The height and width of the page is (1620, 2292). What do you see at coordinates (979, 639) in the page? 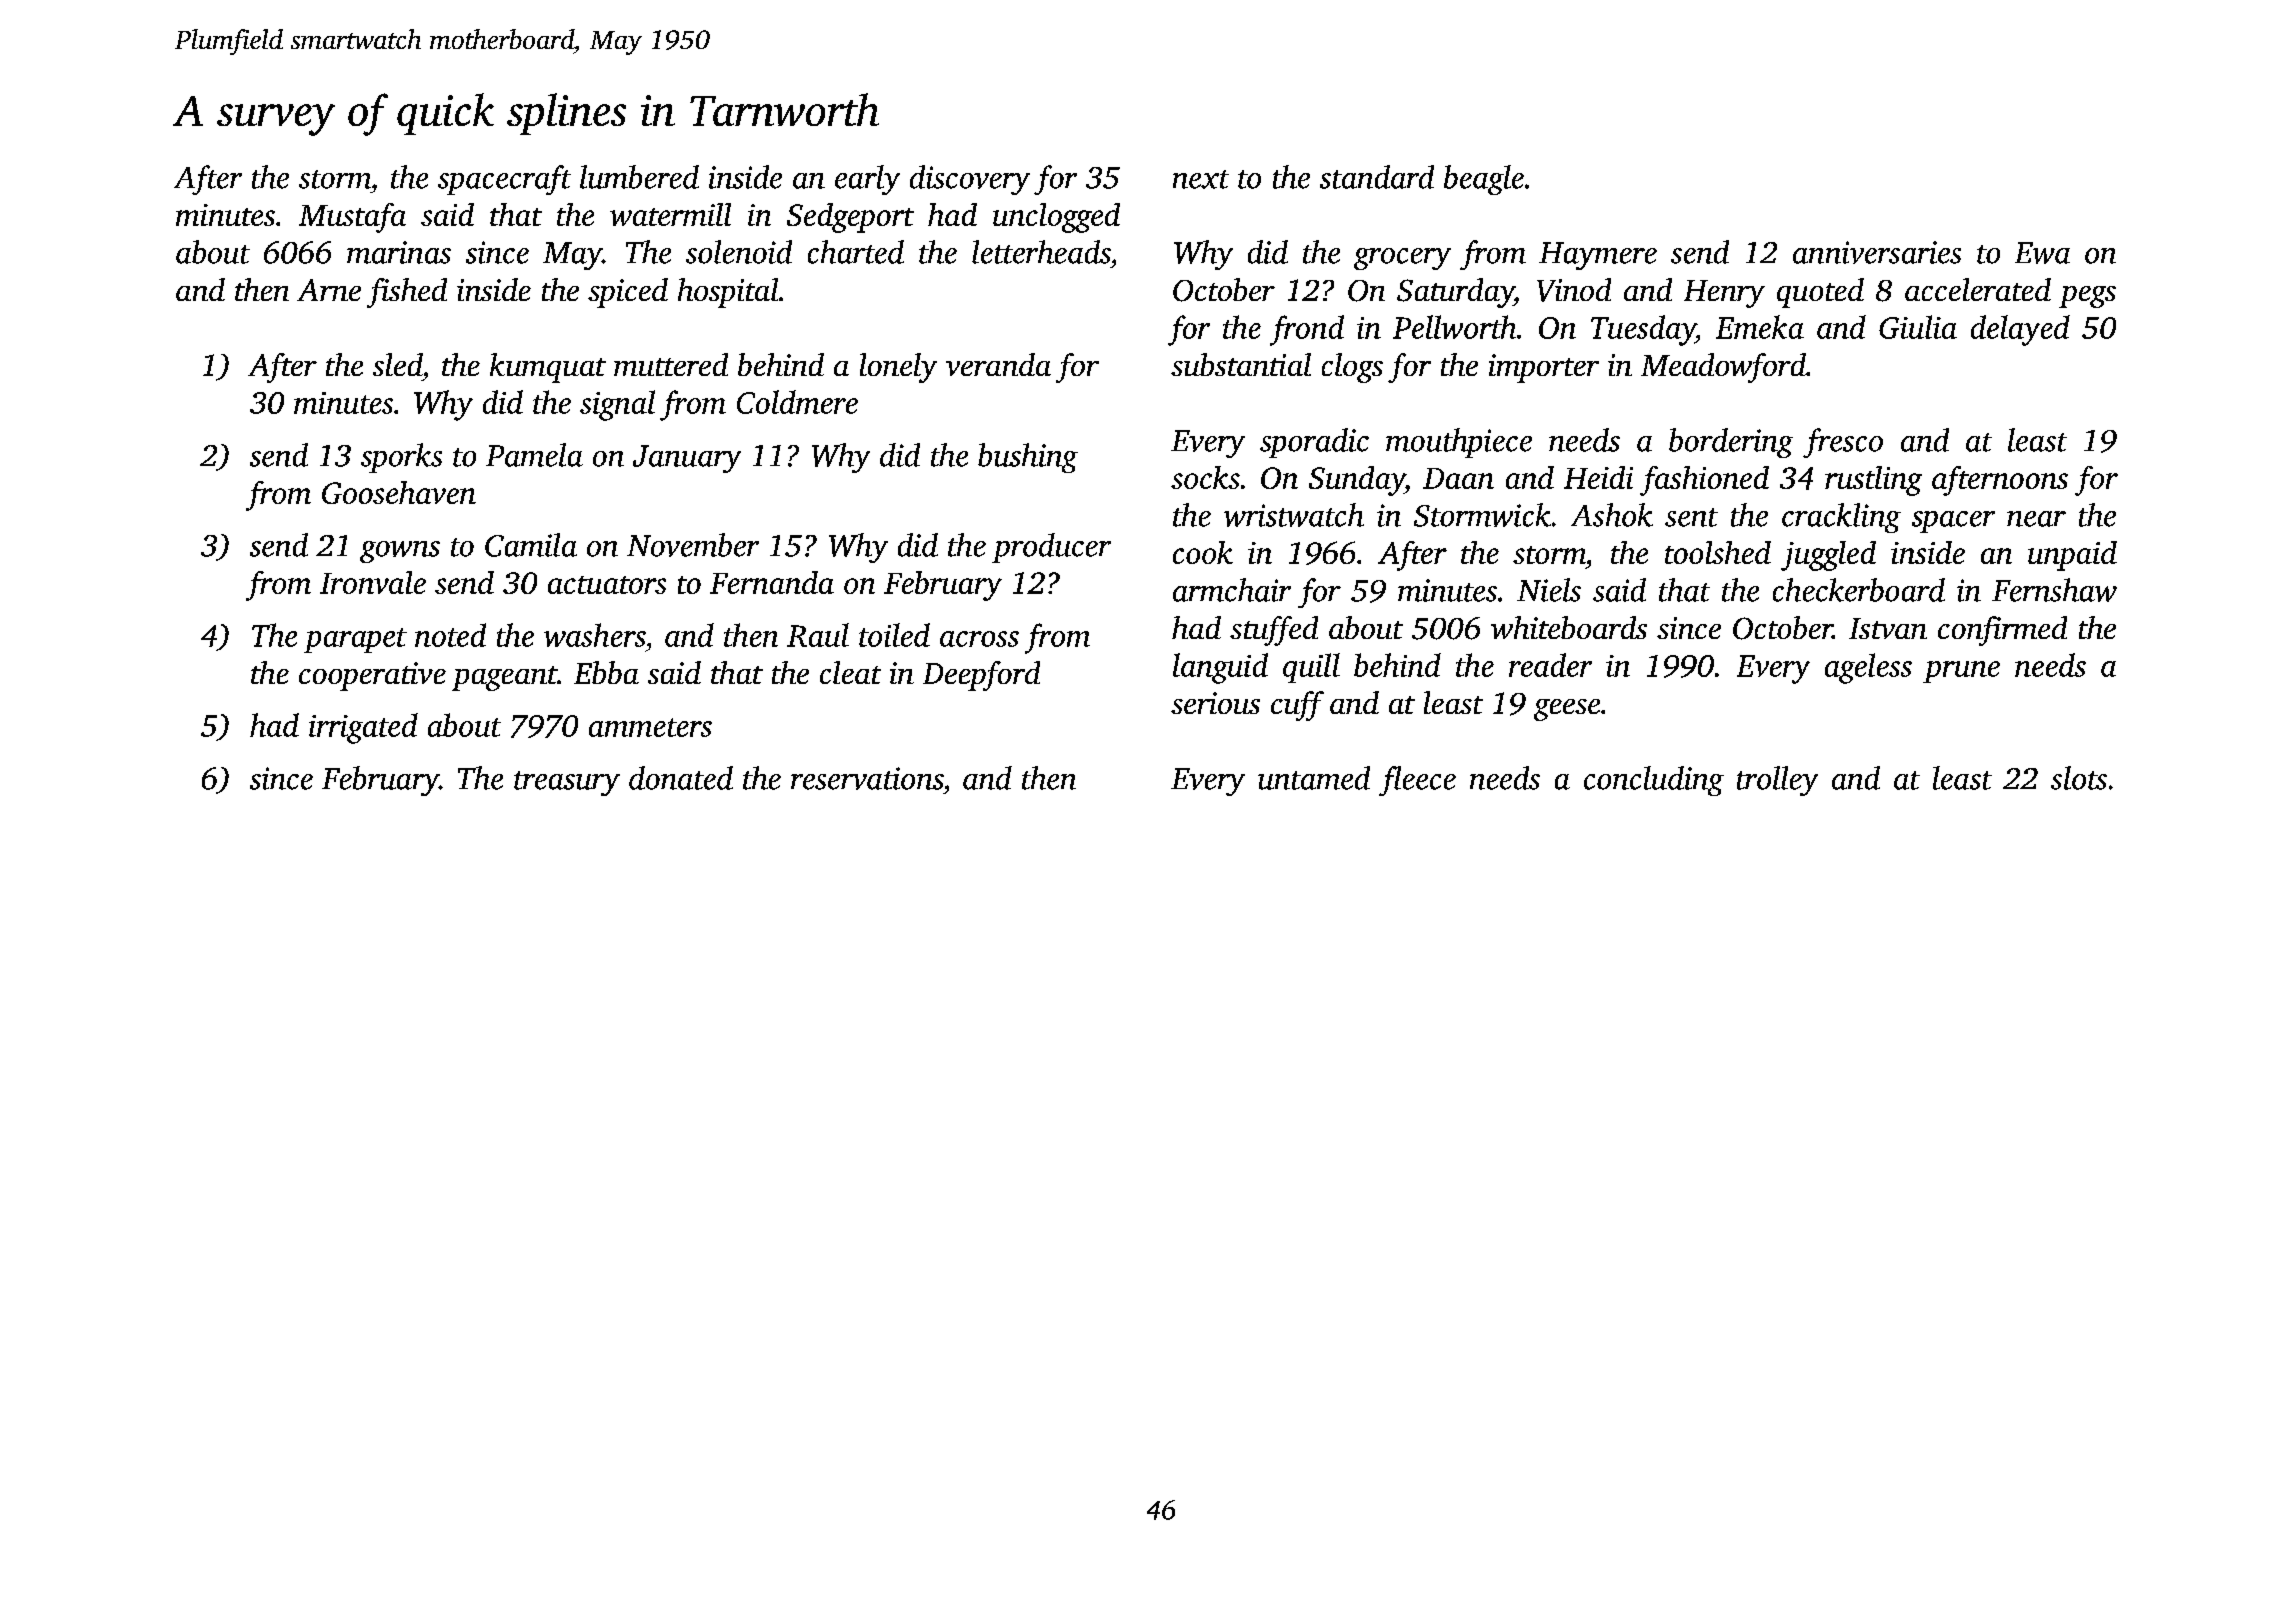
I see `across` at bounding box center [979, 639].
